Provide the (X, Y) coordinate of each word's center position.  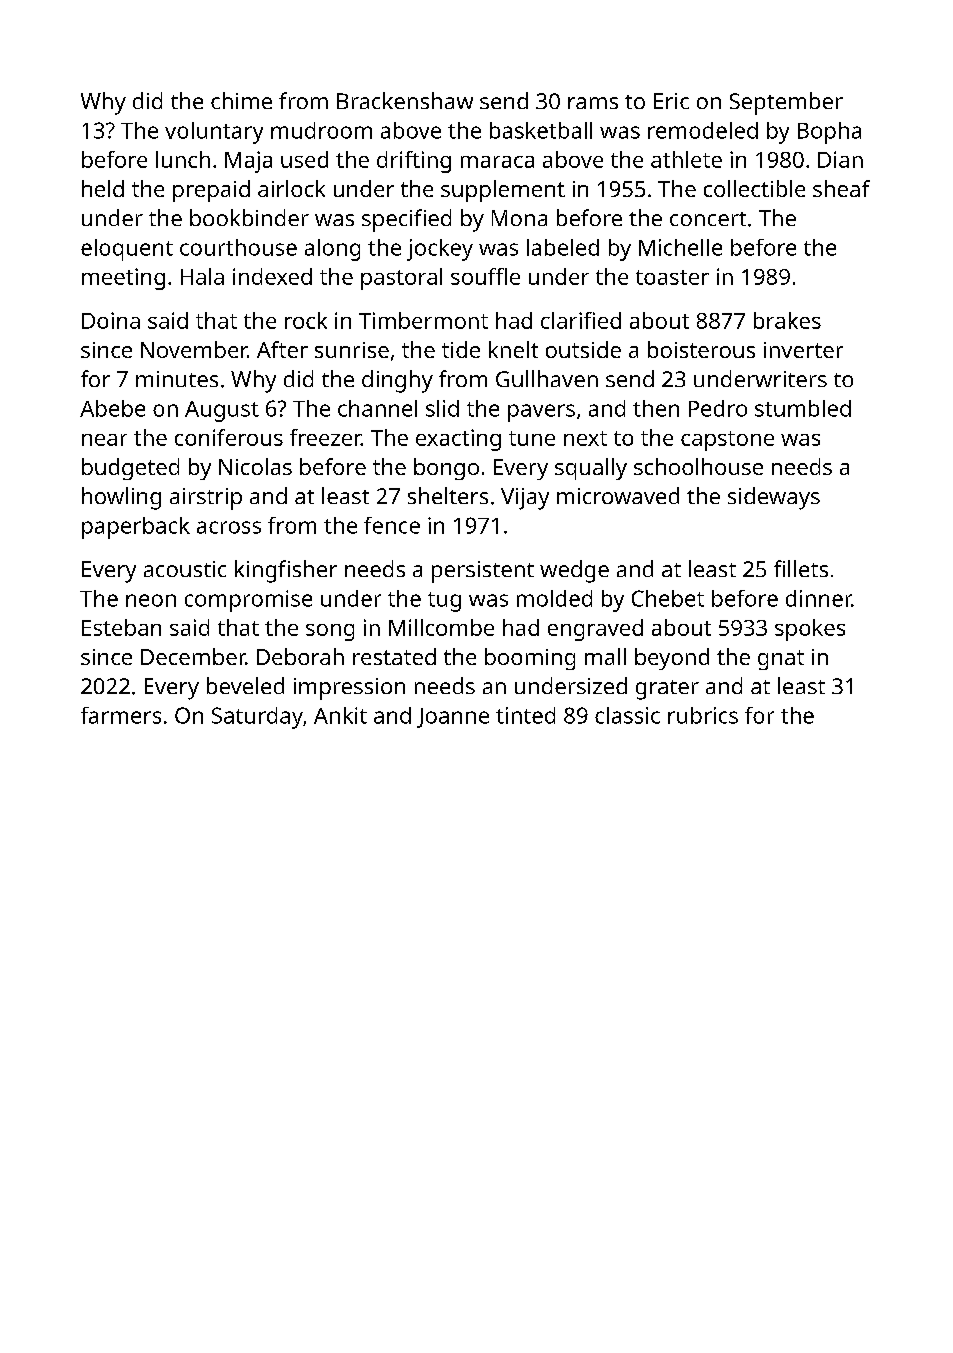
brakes (787, 320)
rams (593, 103)
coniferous (229, 437)
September (786, 103)
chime (241, 100)
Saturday (257, 718)
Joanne (453, 718)
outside (583, 349)
